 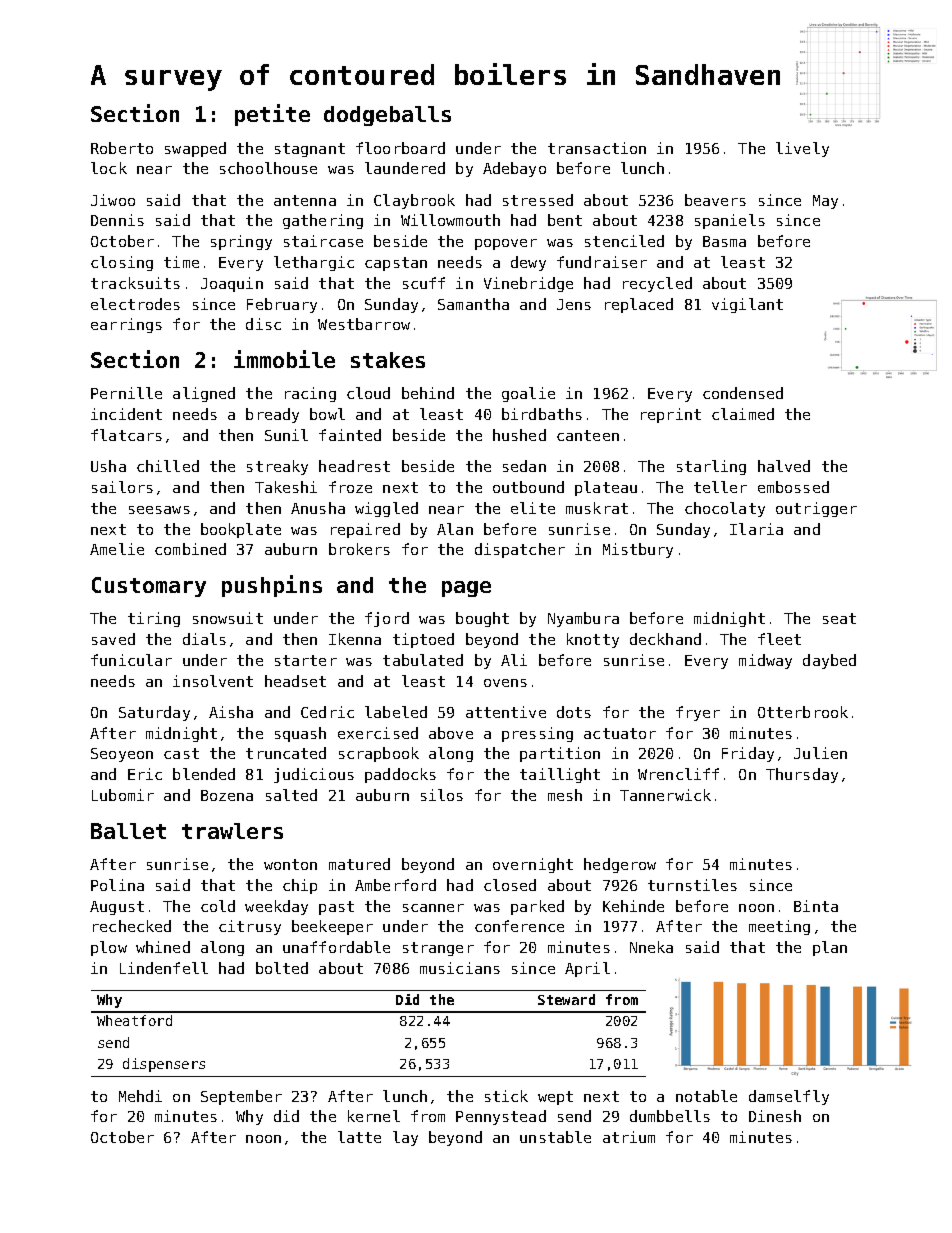 What do you see at coordinates (290, 864) in the image?
I see `wonton` at bounding box center [290, 864].
